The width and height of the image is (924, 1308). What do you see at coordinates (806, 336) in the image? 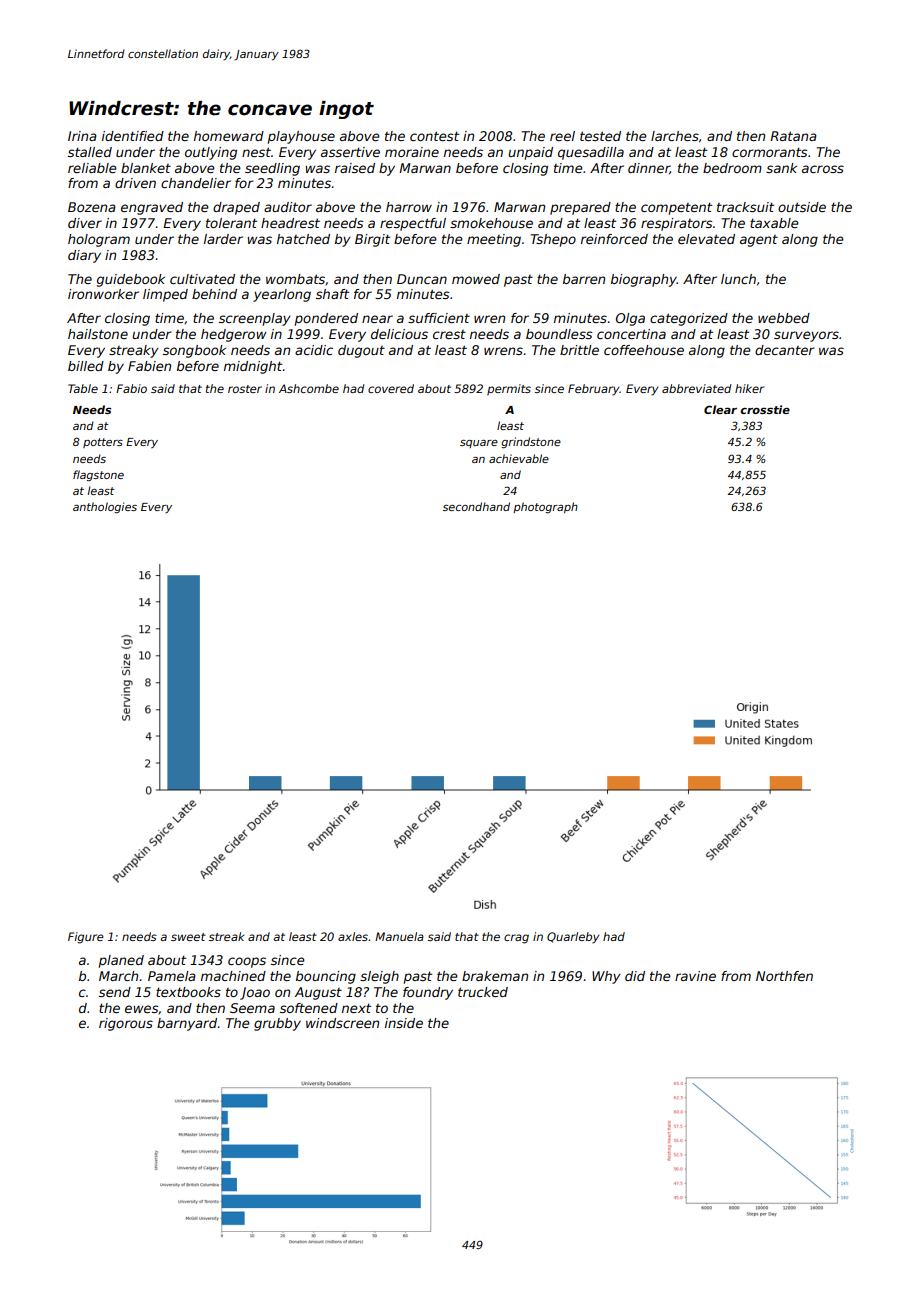
I see `surveyors` at bounding box center [806, 336].
